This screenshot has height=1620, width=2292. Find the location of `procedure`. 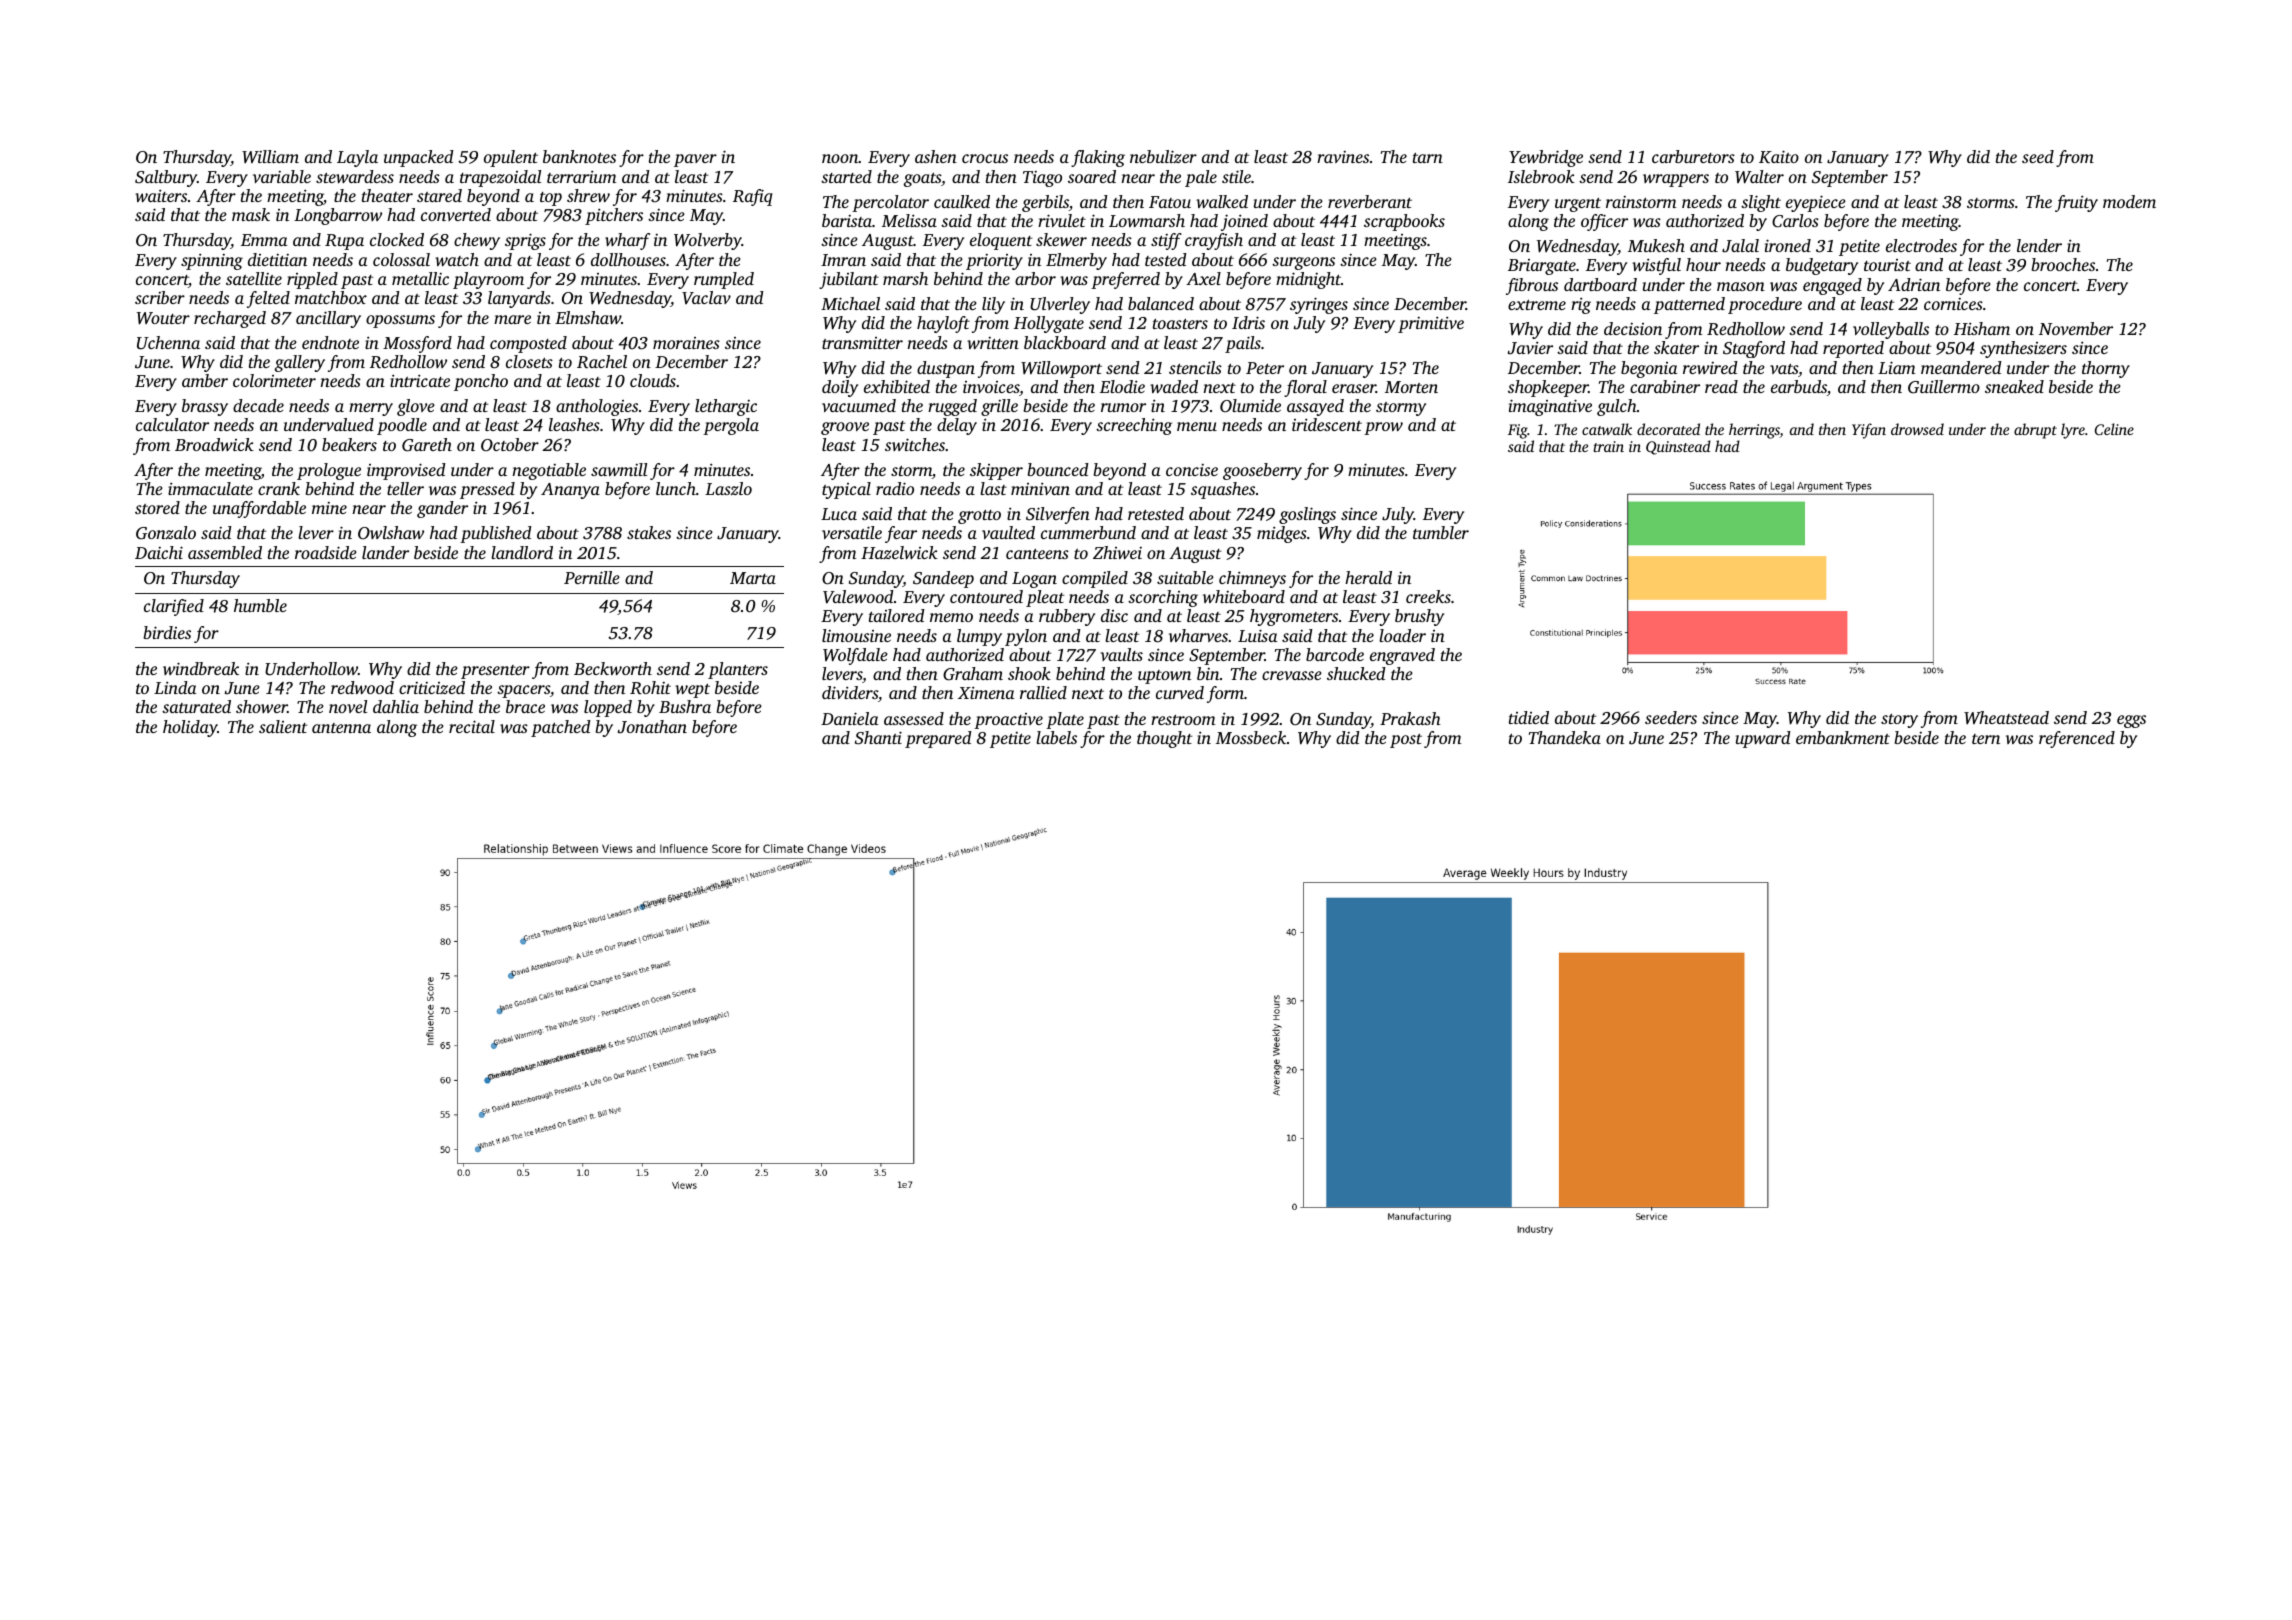

procedure is located at coordinates (1765, 305).
